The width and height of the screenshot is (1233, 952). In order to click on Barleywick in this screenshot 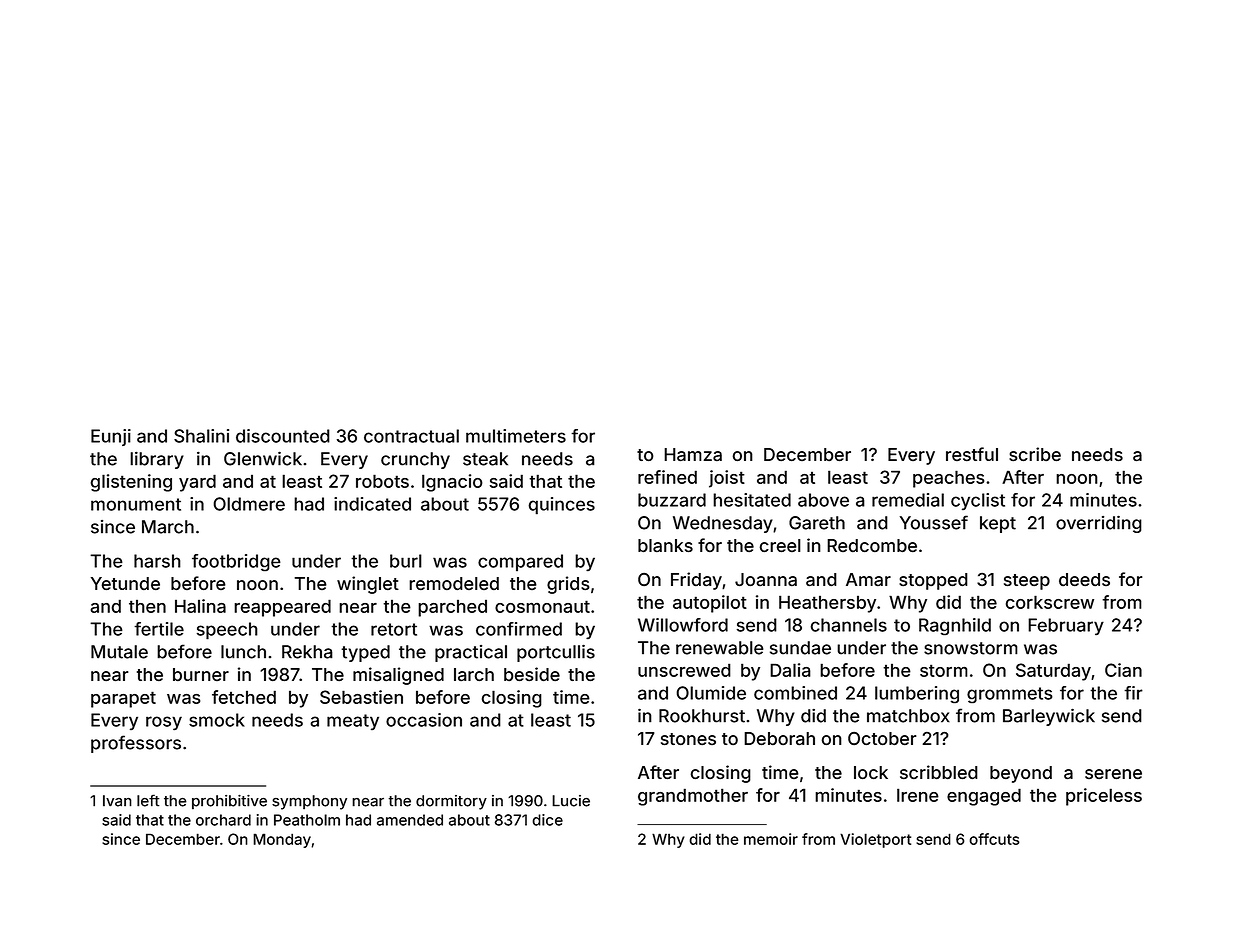, I will do `click(1049, 717)`.
